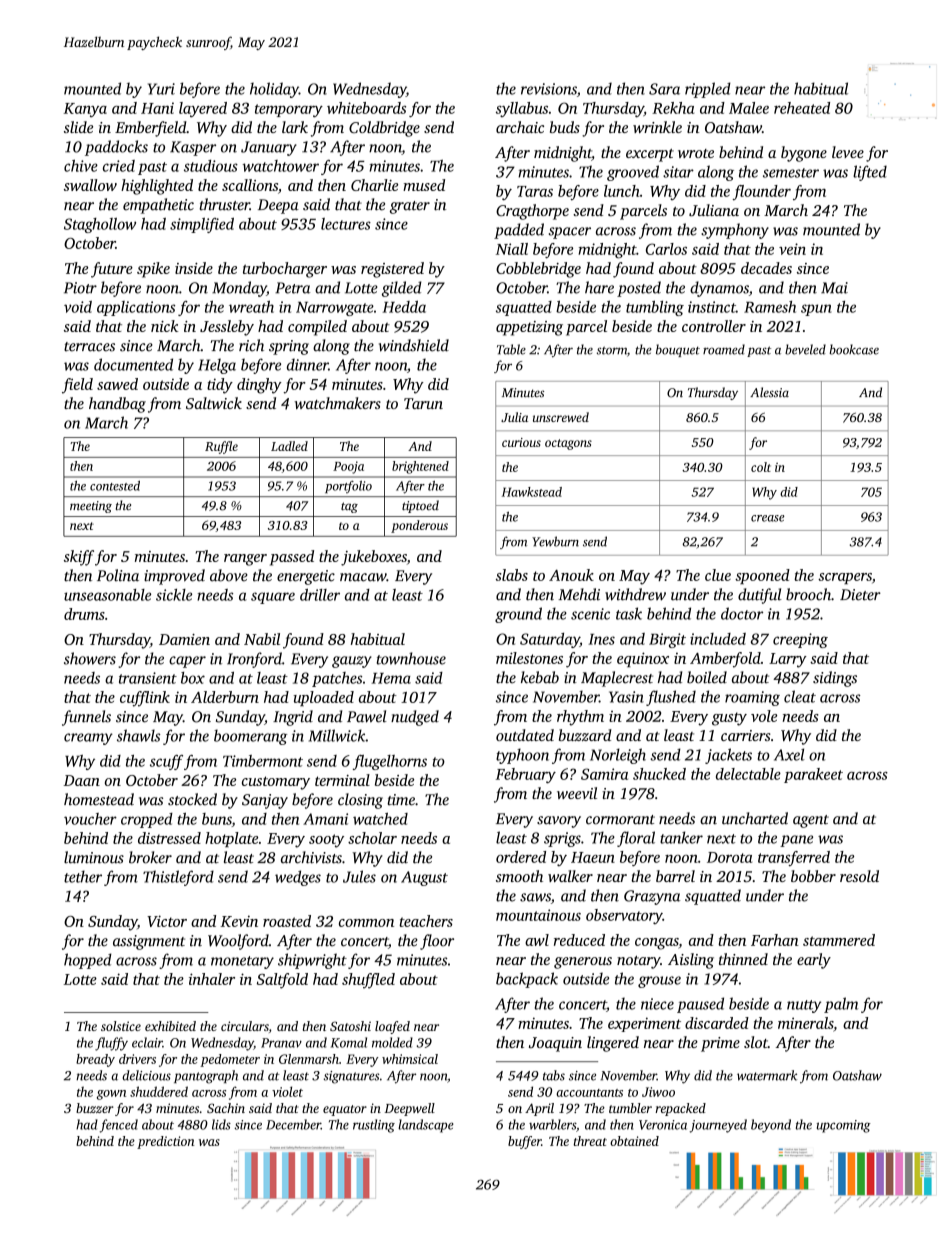  What do you see at coordinates (802, 108) in the image?
I see `reheated` at bounding box center [802, 108].
